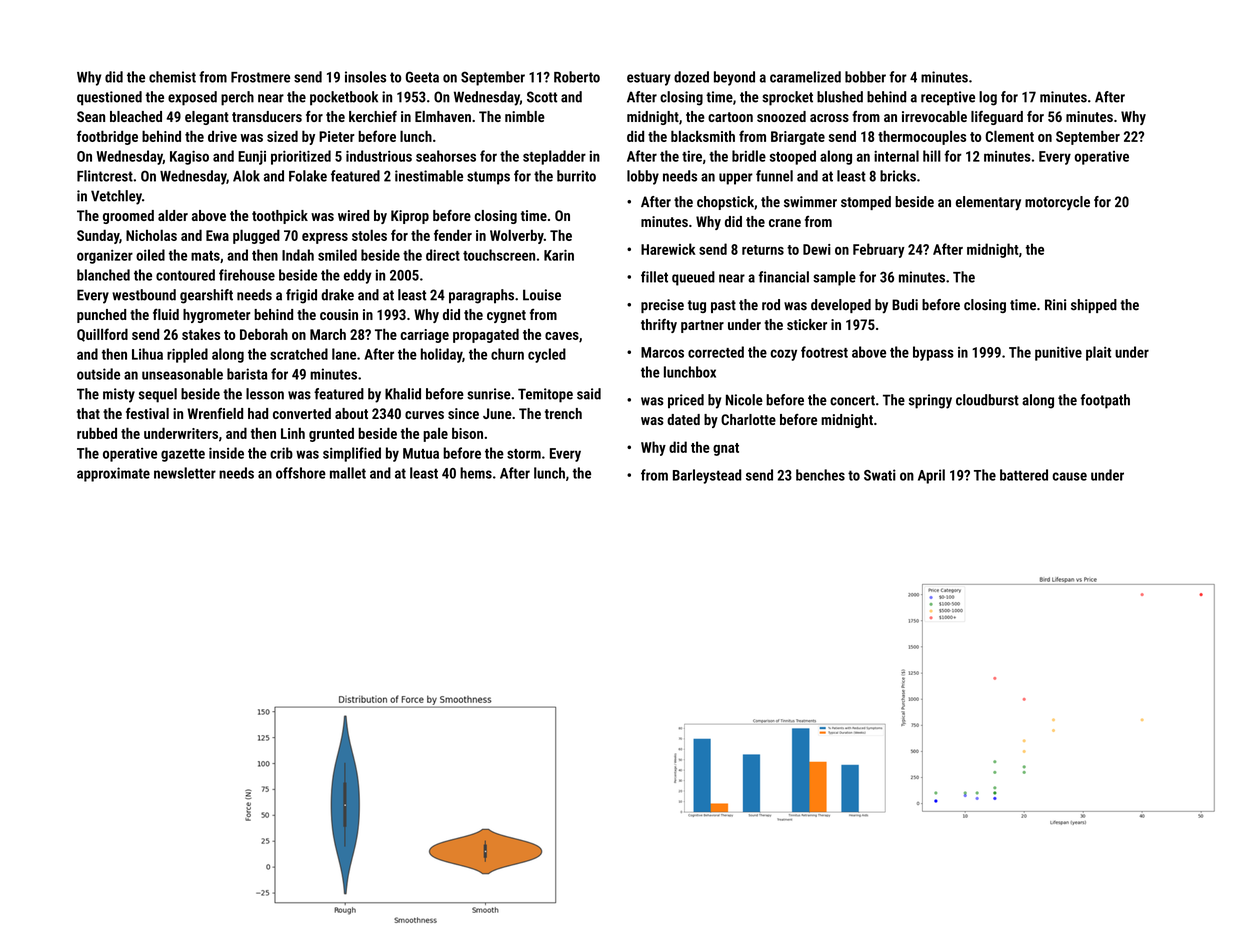  What do you see at coordinates (1010, 136) in the image?
I see `Clement` at bounding box center [1010, 136].
